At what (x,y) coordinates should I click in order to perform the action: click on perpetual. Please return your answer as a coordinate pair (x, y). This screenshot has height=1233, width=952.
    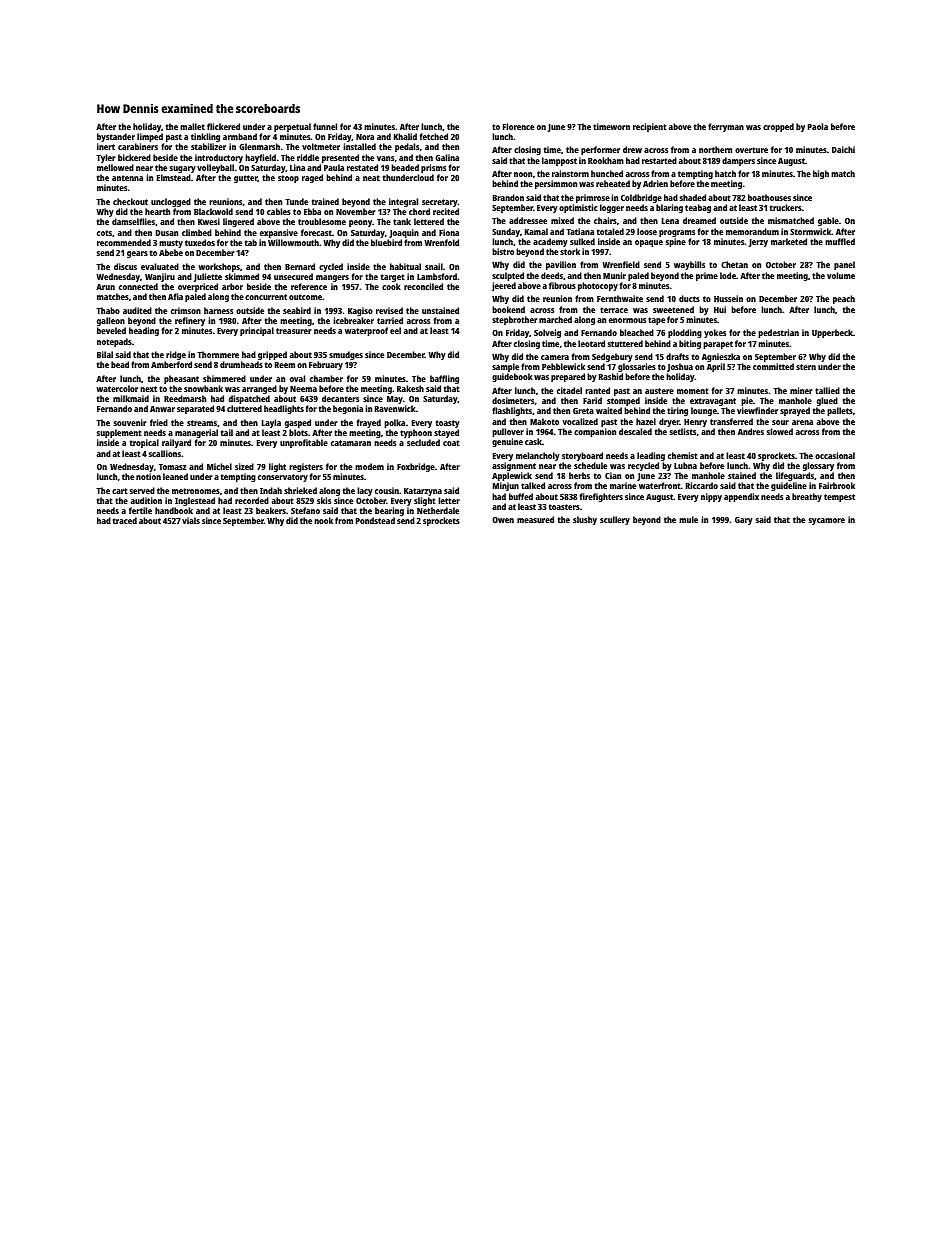
    Looking at the image, I should click on (292, 127).
